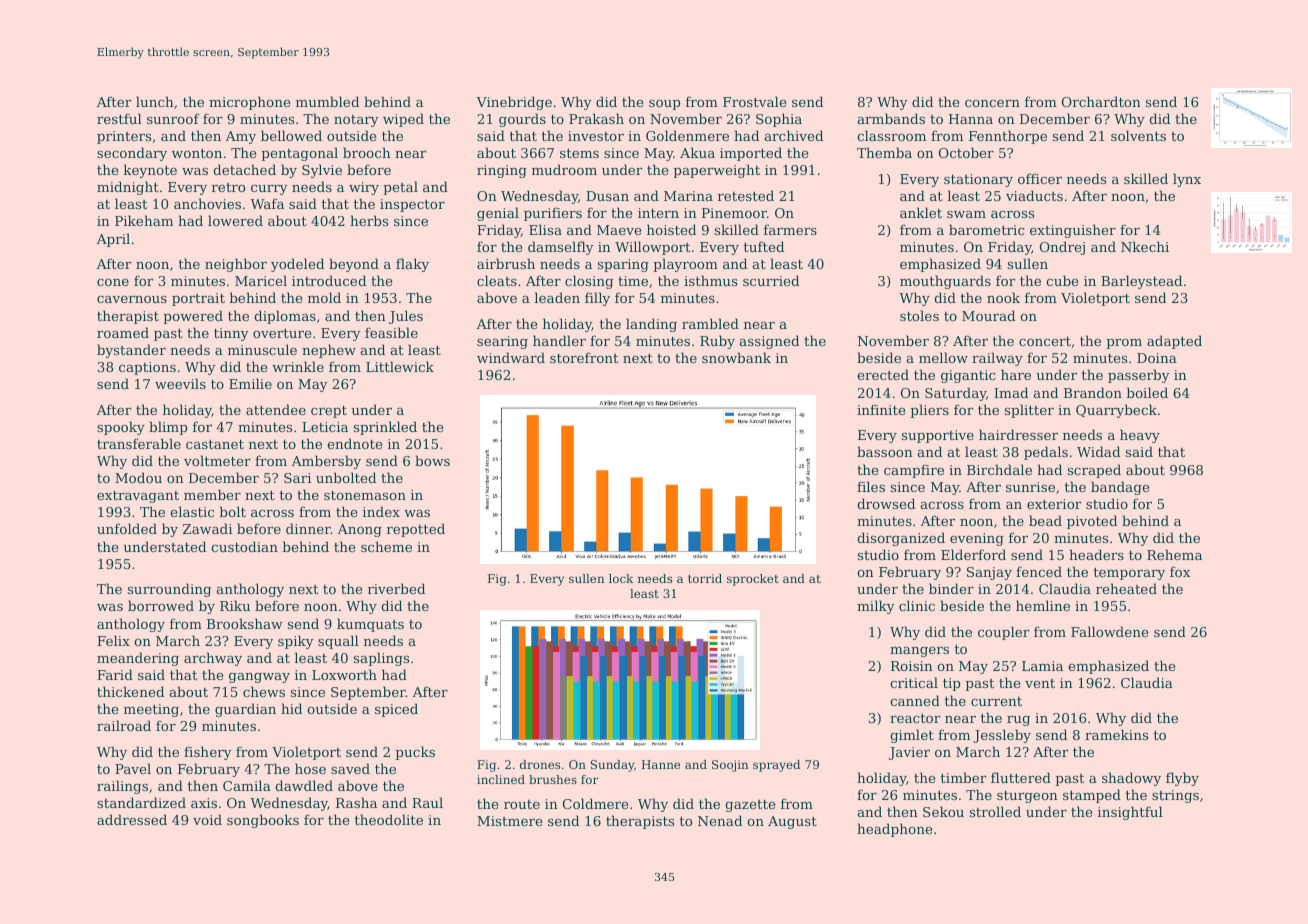 The image size is (1308, 924). I want to click on transferable, so click(139, 443).
